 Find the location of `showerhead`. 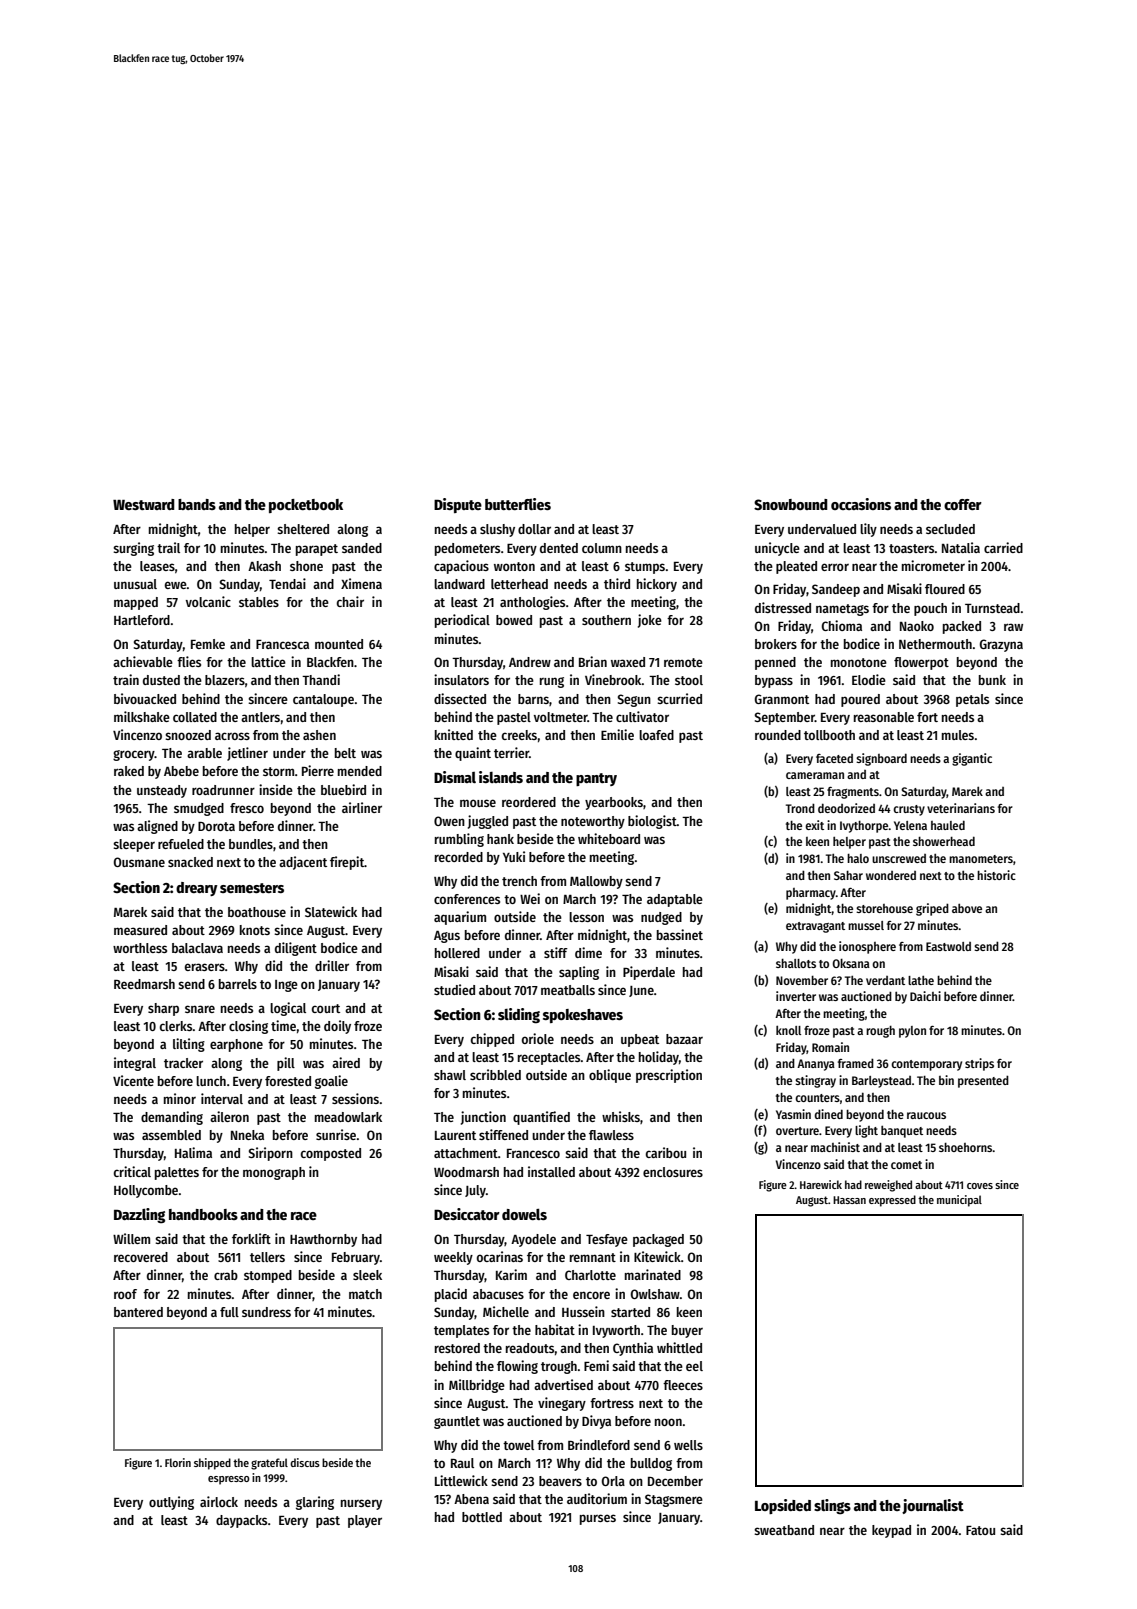

showerhead is located at coordinates (944, 841).
